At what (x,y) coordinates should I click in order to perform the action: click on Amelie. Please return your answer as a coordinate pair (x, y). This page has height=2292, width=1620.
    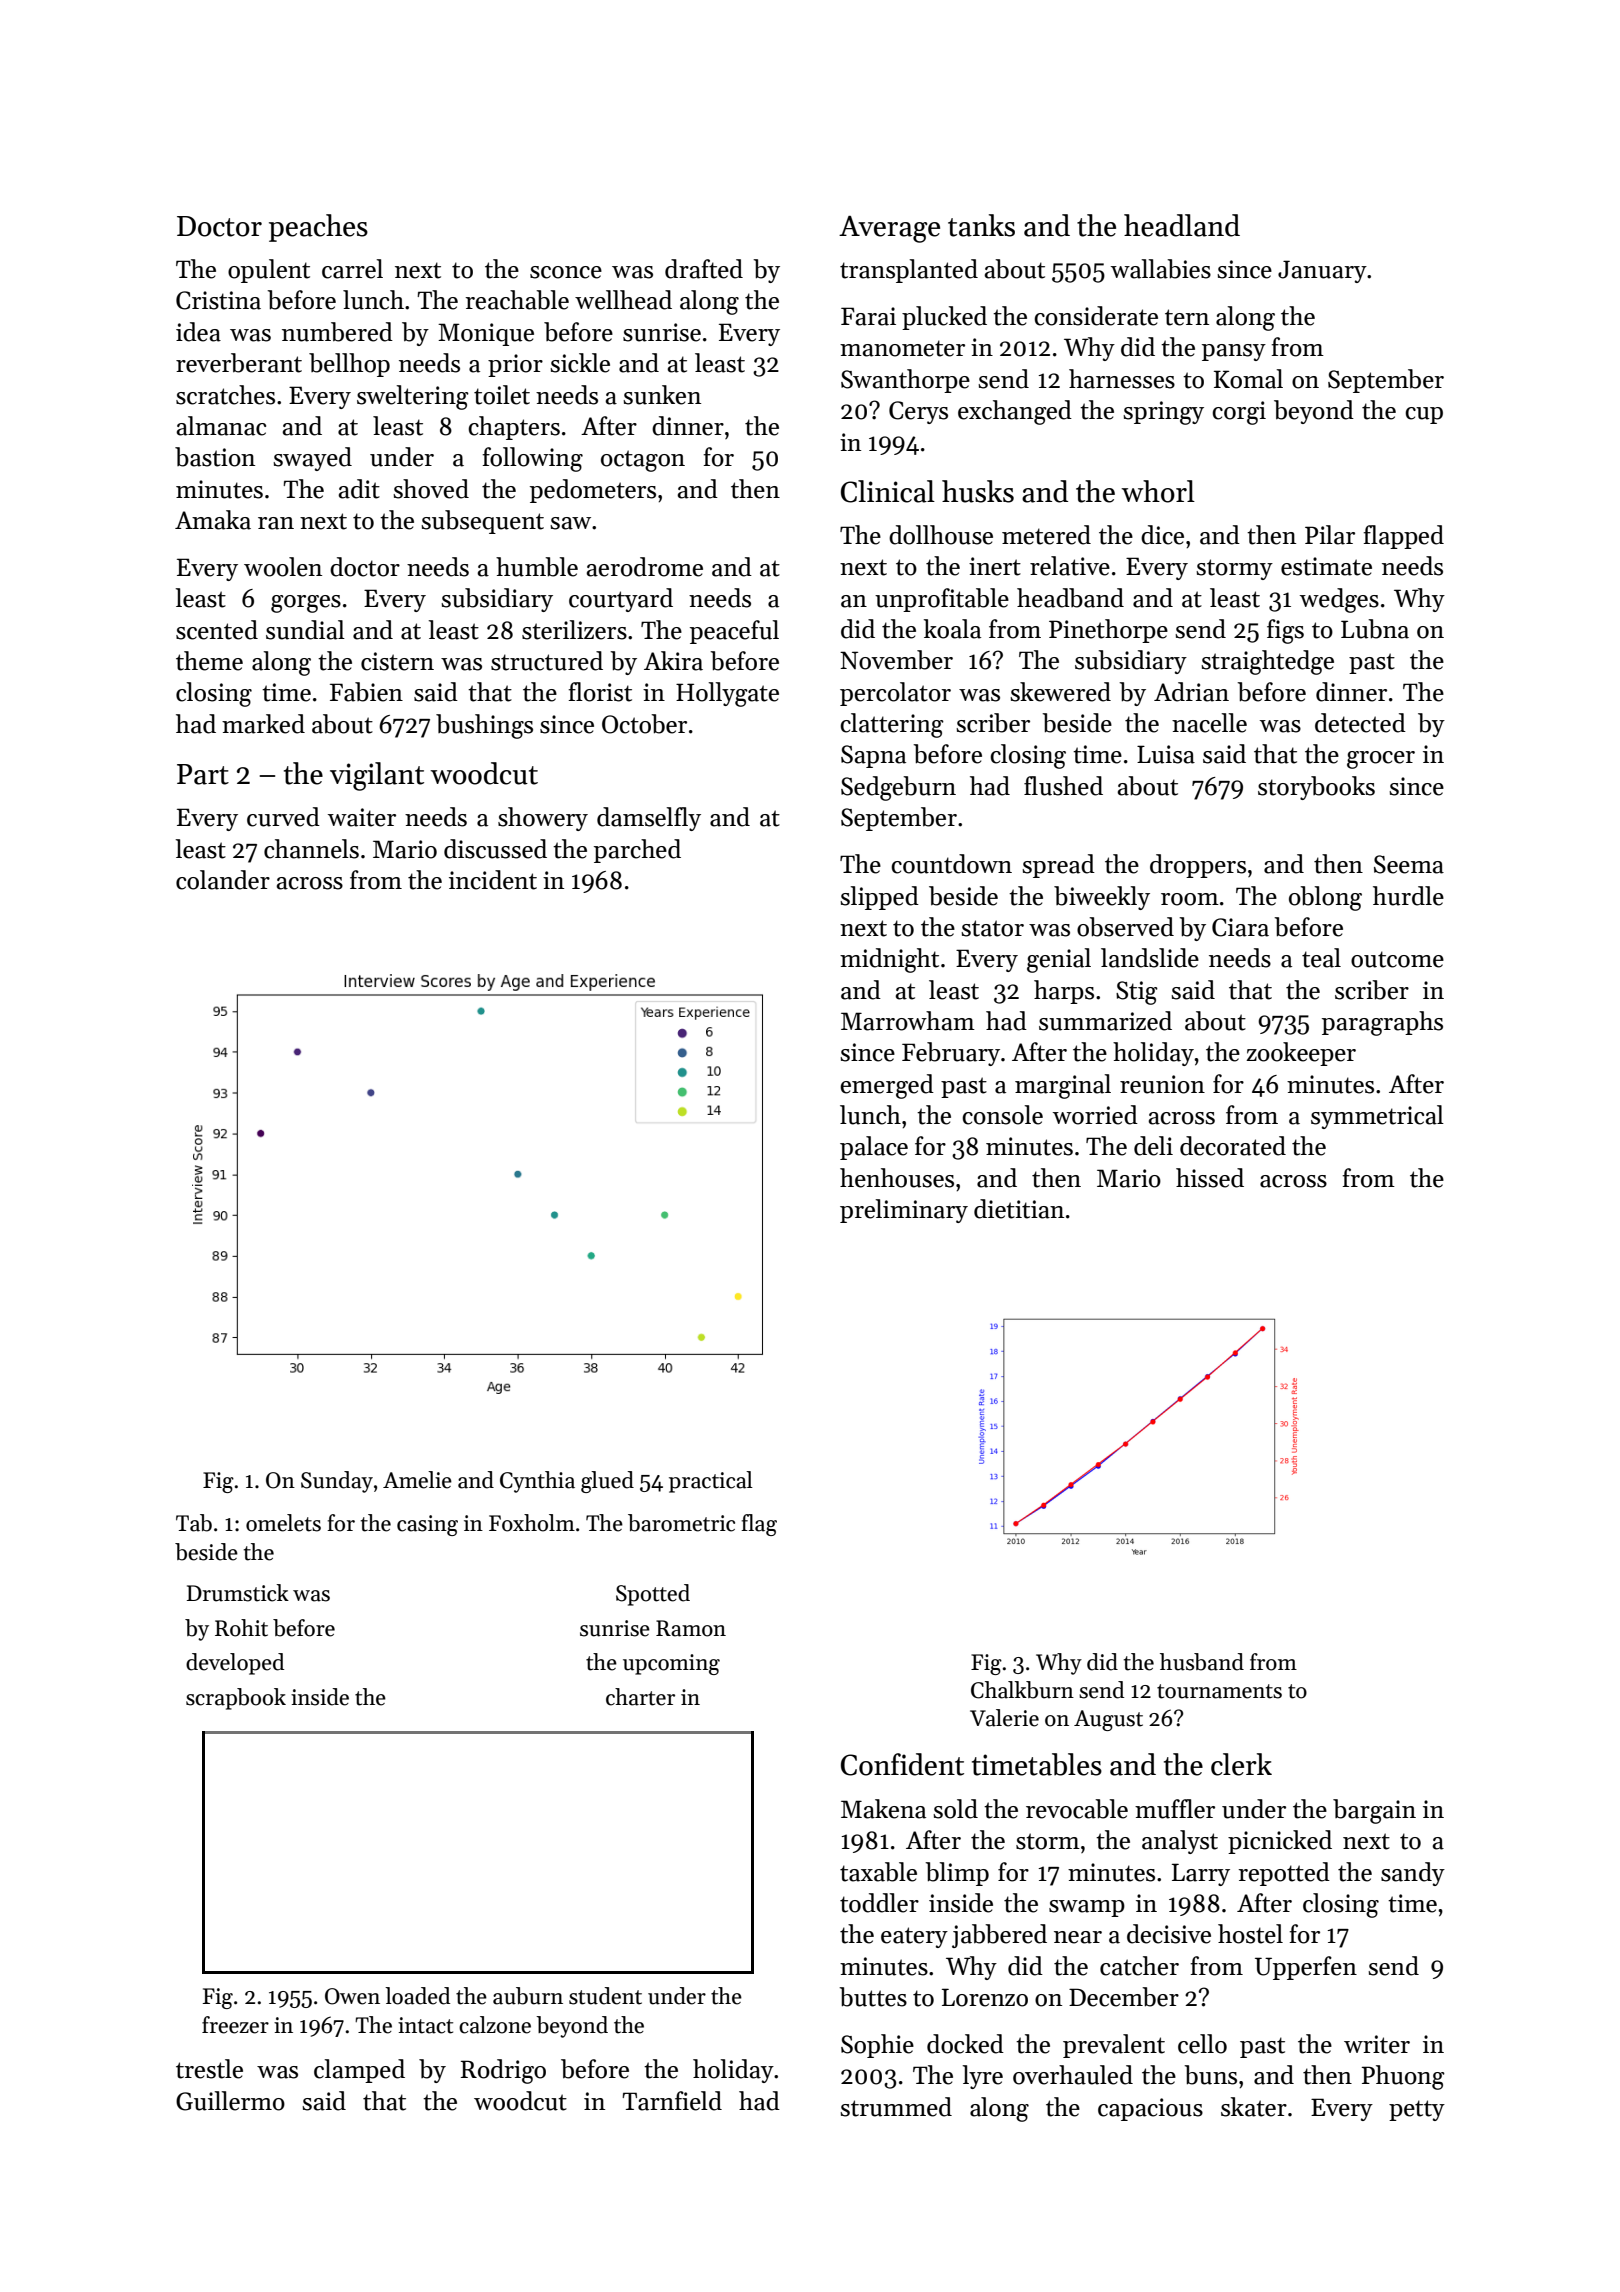
    Looking at the image, I should click on (417, 1480).
